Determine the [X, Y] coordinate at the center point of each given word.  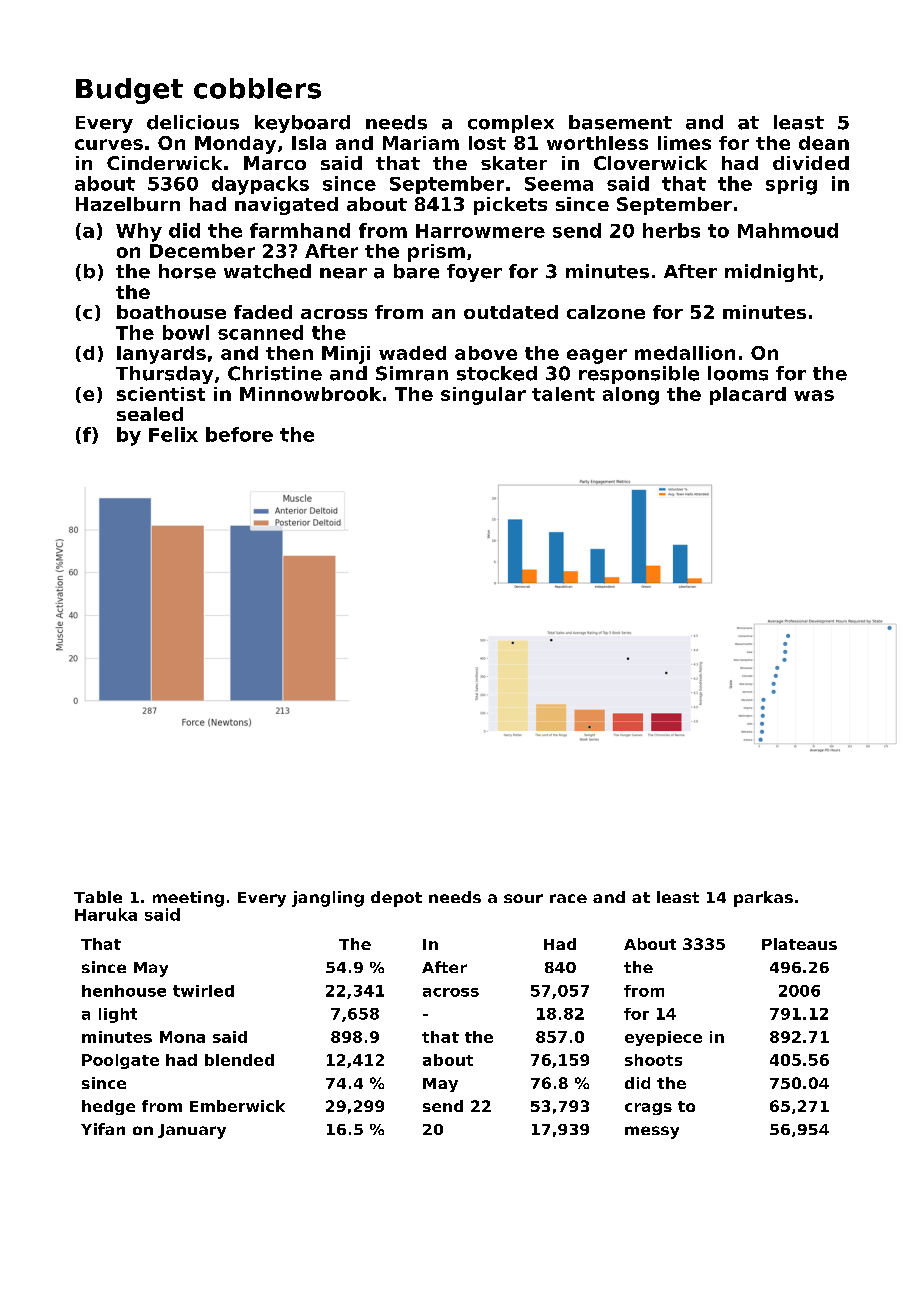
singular [483, 396]
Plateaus [799, 944]
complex [511, 124]
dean [824, 143]
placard [748, 396]
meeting [188, 899]
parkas [763, 899]
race [568, 898]
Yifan [103, 1129]
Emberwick [237, 1106]
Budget [129, 91]
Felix [173, 434]
